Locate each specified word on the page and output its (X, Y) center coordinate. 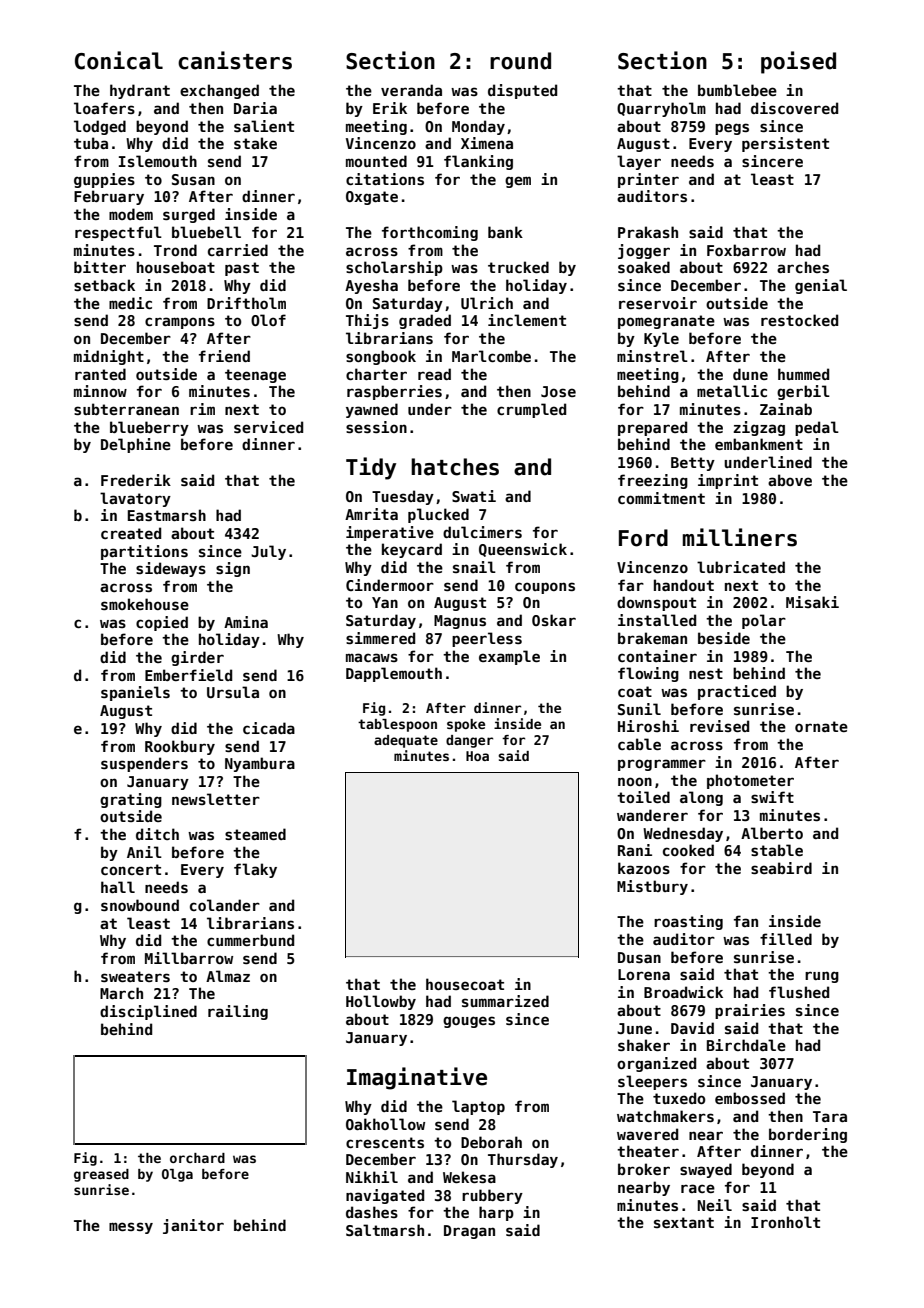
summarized (505, 1001)
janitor (193, 1226)
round (520, 61)
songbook (381, 357)
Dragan (469, 1232)
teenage (255, 376)
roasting (688, 922)
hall (118, 887)
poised (798, 62)
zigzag (759, 428)
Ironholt (785, 1222)
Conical (119, 60)
